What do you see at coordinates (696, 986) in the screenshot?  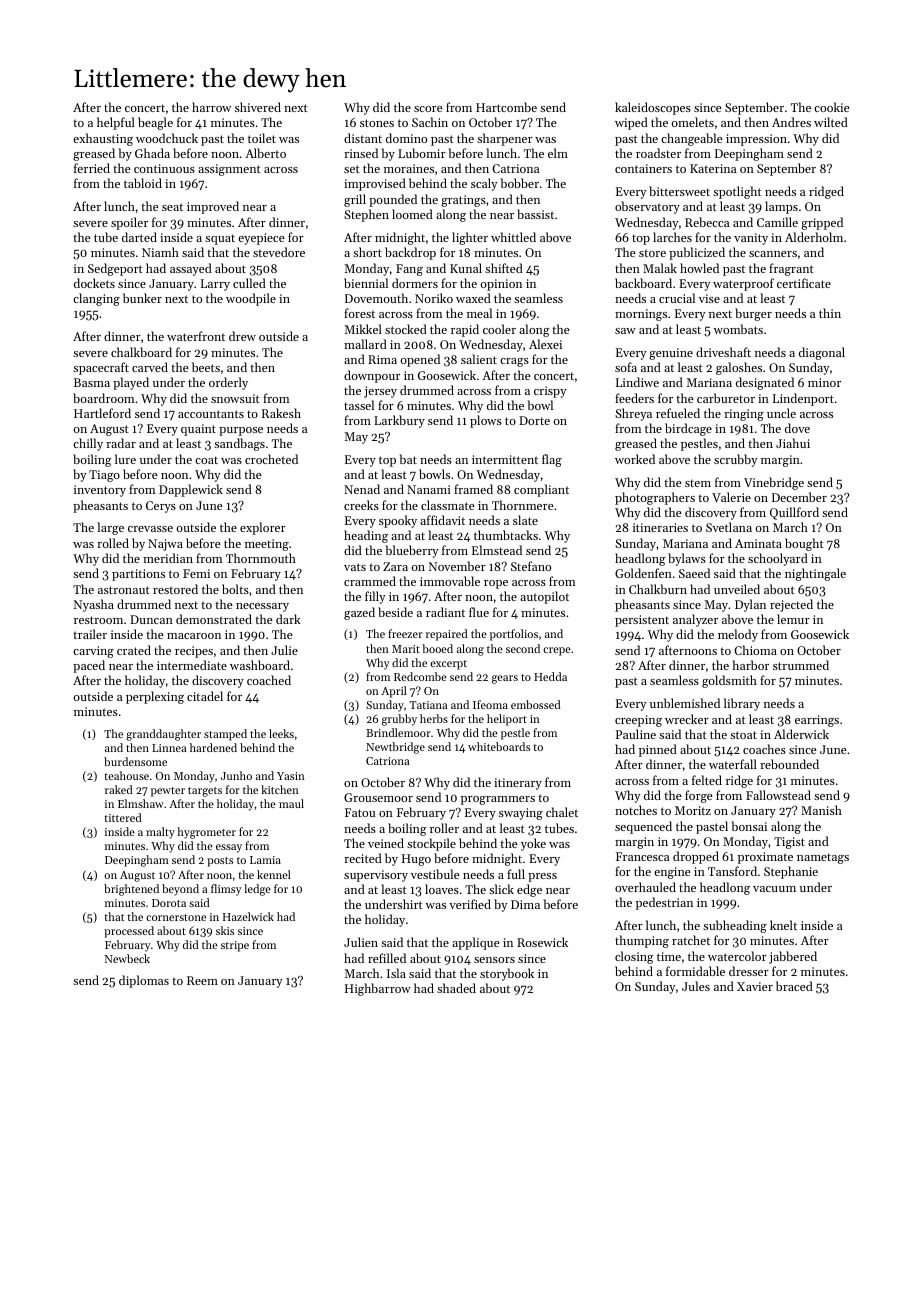 I see `Jules` at bounding box center [696, 986].
